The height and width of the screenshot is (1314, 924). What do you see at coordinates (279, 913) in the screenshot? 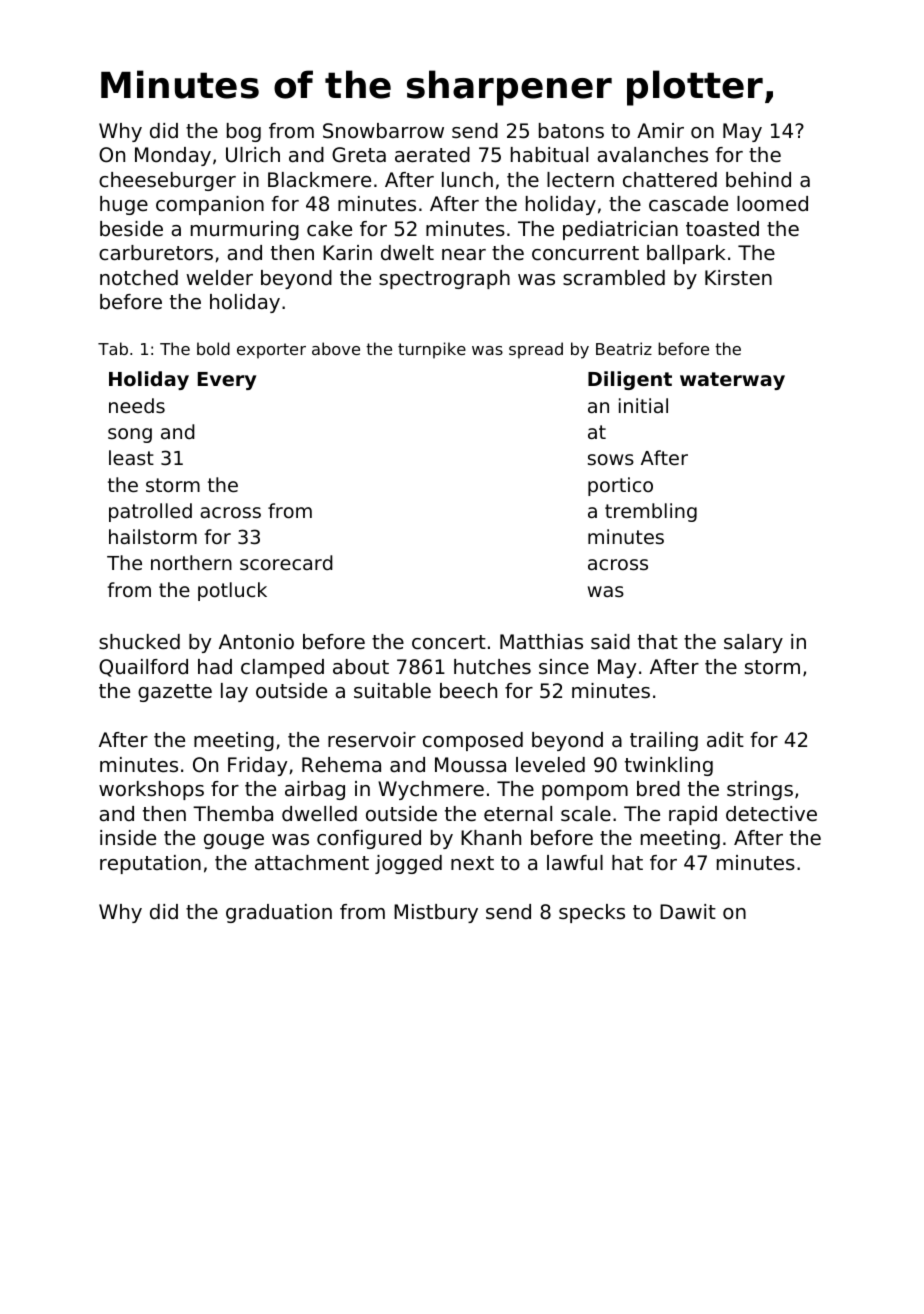
I see `graduation` at bounding box center [279, 913].
